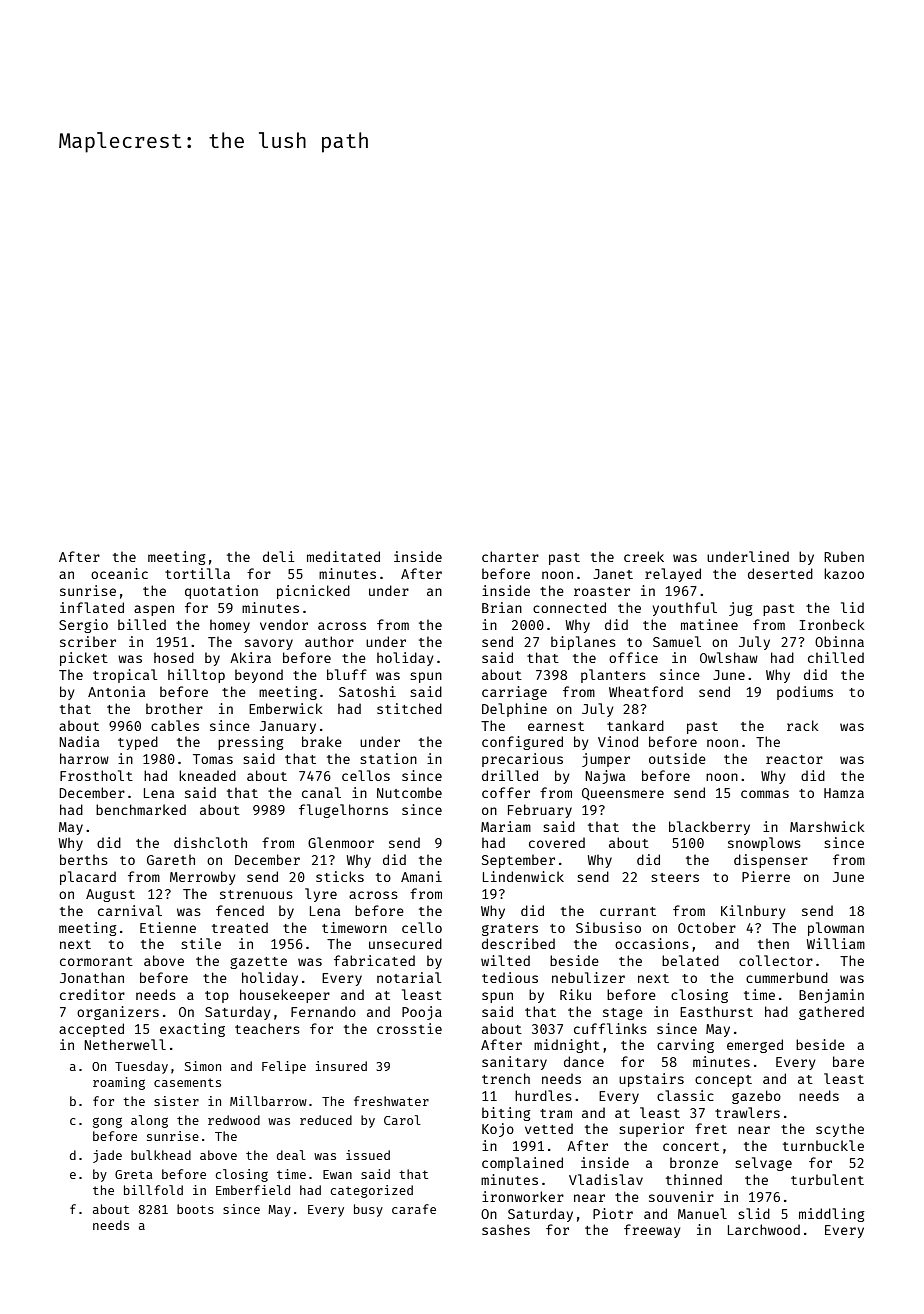 The image size is (924, 1314). What do you see at coordinates (523, 876) in the screenshot?
I see `Lindenwick` at bounding box center [523, 876].
